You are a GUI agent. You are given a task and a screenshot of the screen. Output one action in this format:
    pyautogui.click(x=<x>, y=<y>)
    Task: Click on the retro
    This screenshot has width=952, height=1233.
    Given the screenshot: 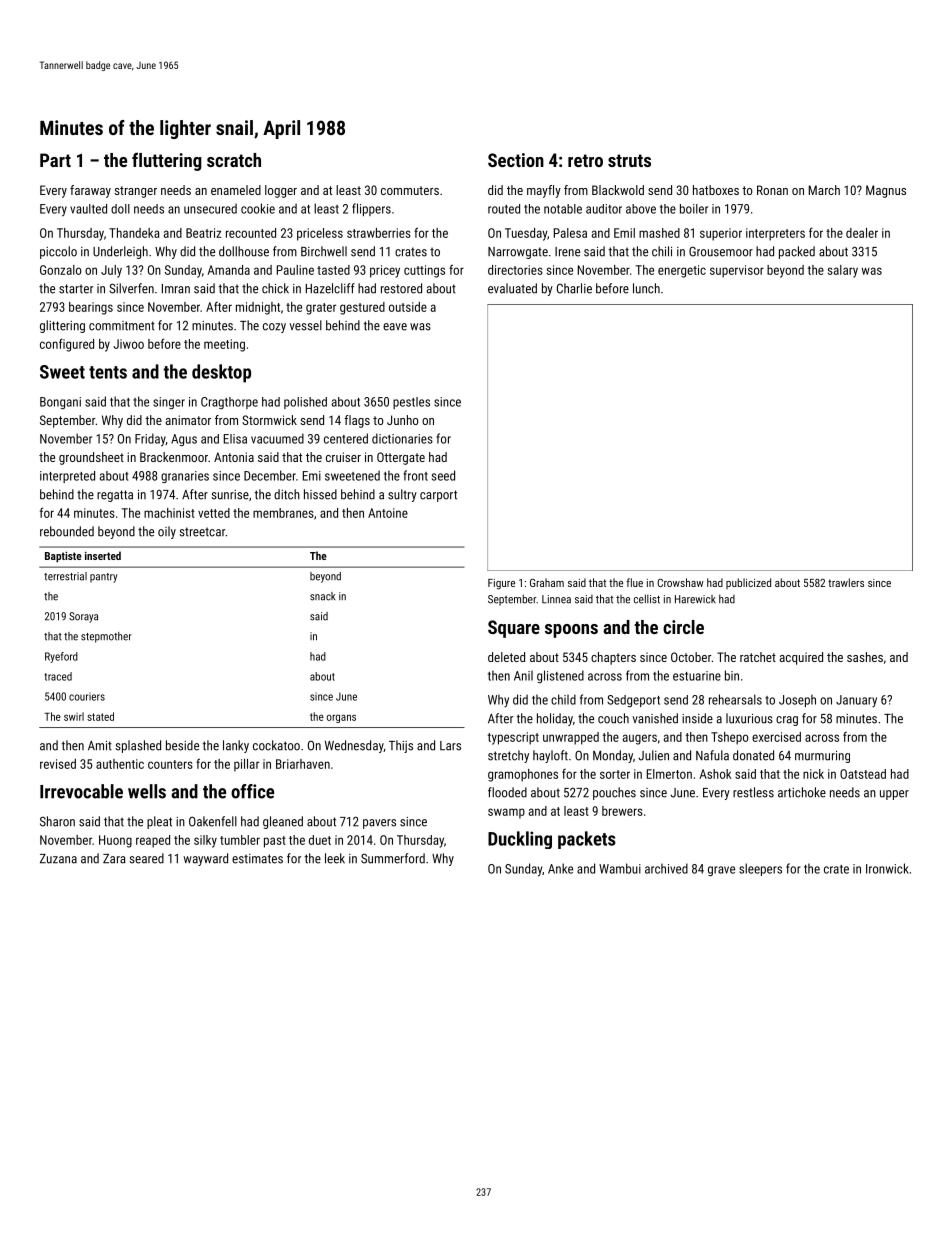 What is the action you would take?
    pyautogui.click(x=585, y=160)
